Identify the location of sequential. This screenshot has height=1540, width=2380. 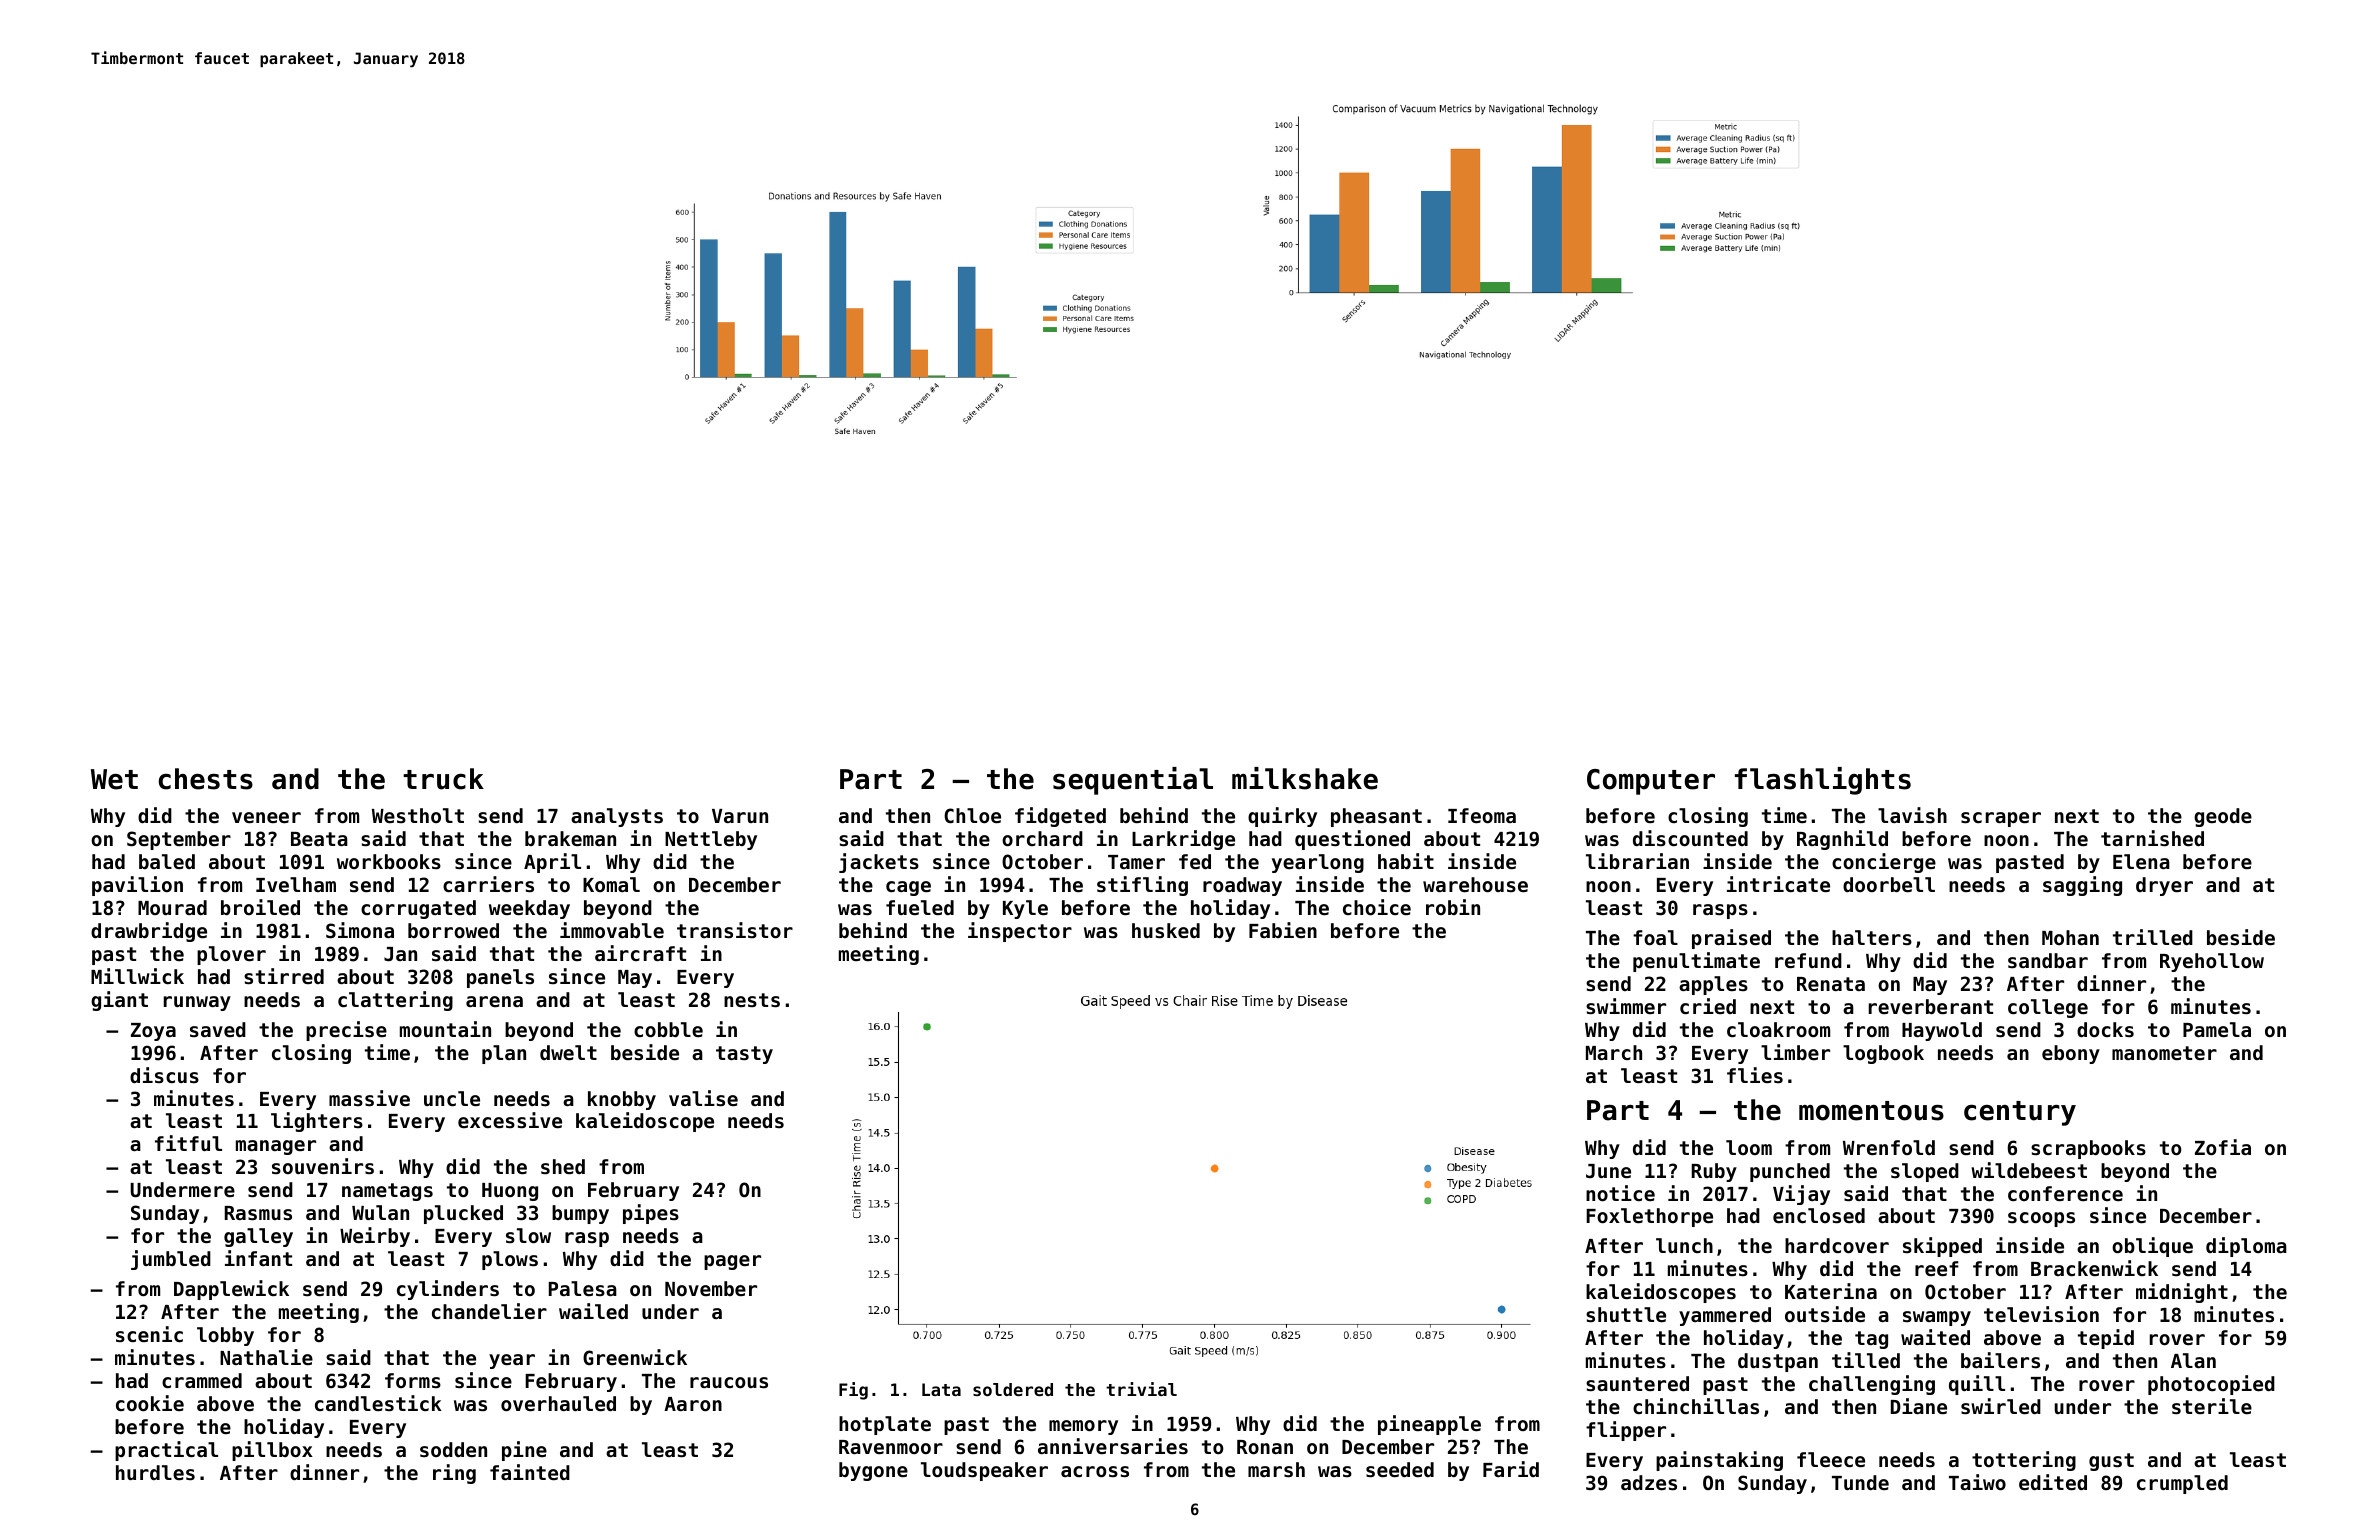
(1133, 781).
